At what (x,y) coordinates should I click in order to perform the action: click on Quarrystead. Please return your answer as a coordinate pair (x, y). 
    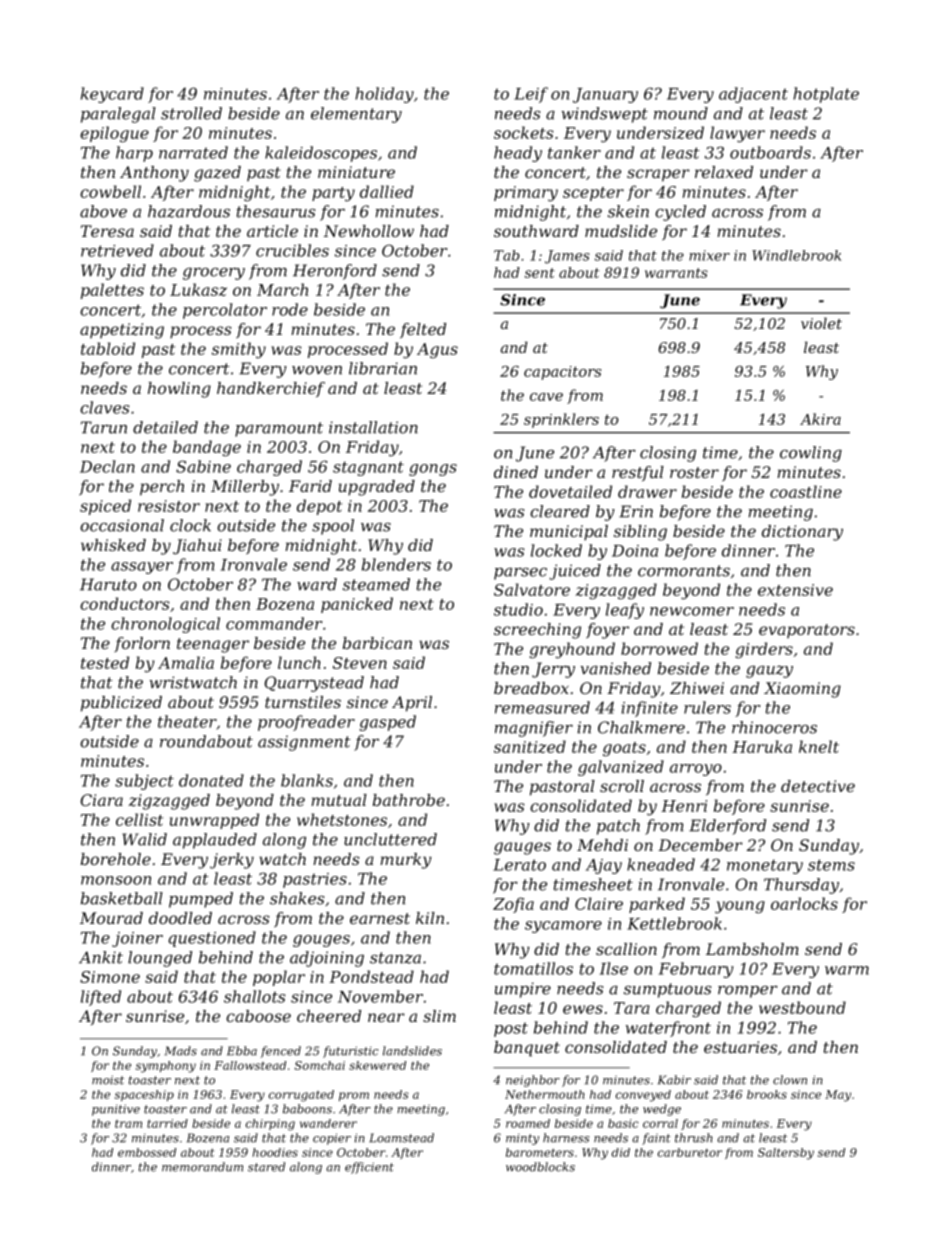
    Looking at the image, I should click on (314, 684).
